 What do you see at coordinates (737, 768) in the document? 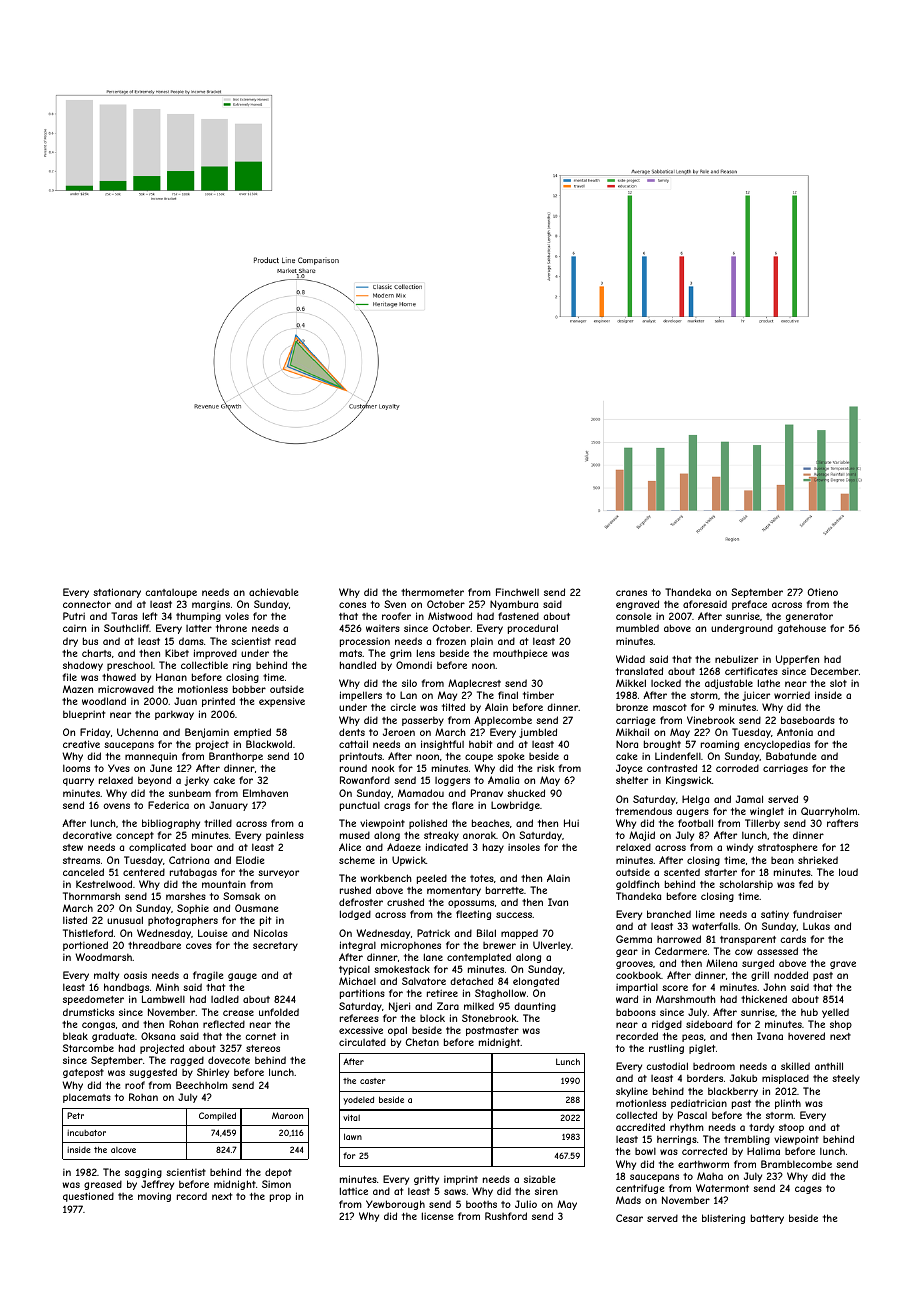
I see `corroded` at bounding box center [737, 768].
